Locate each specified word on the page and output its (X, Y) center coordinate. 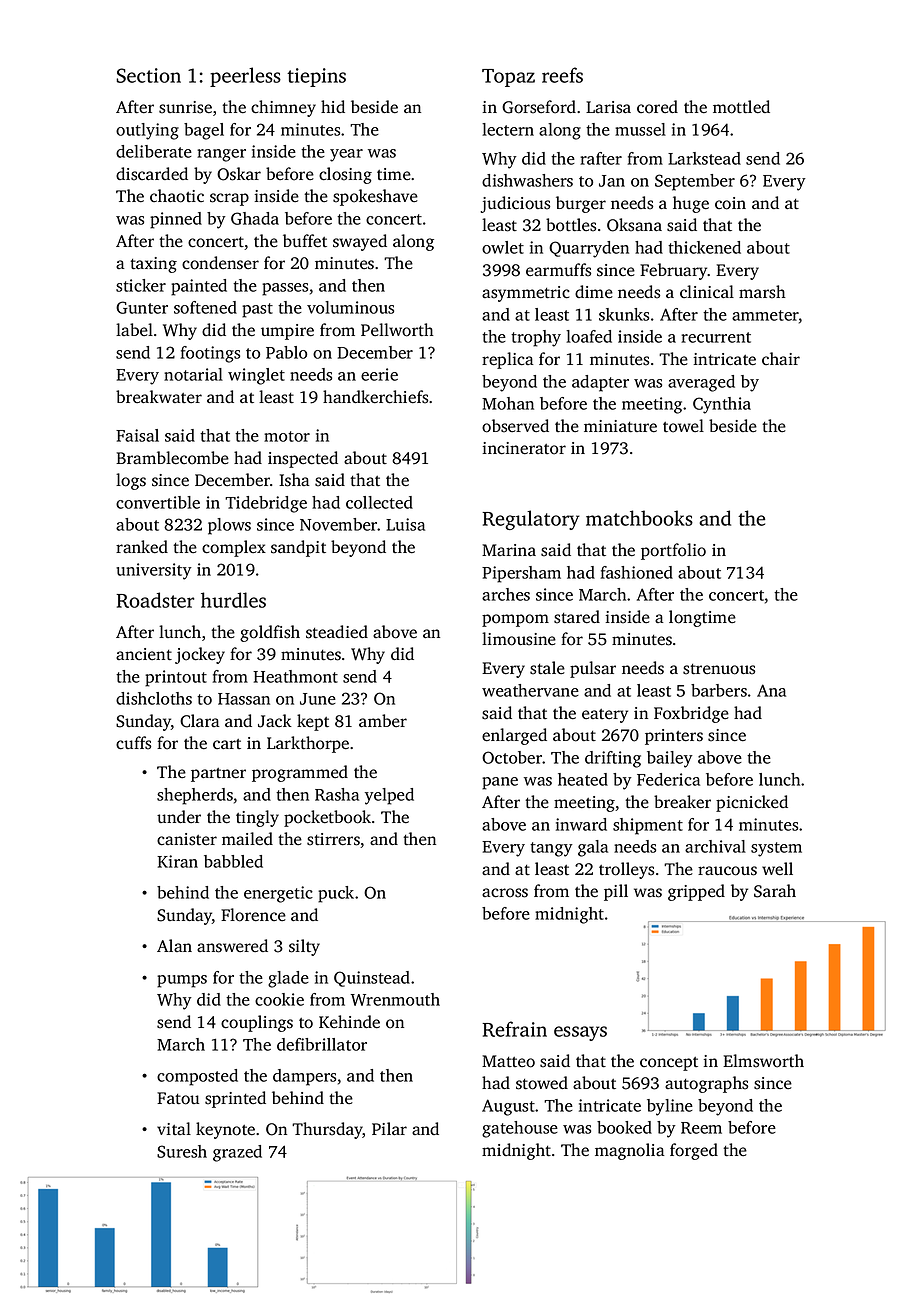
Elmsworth (763, 1061)
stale (547, 668)
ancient (144, 654)
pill (616, 892)
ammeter (765, 315)
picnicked (752, 803)
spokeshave (375, 197)
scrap (229, 199)
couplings (257, 1023)
